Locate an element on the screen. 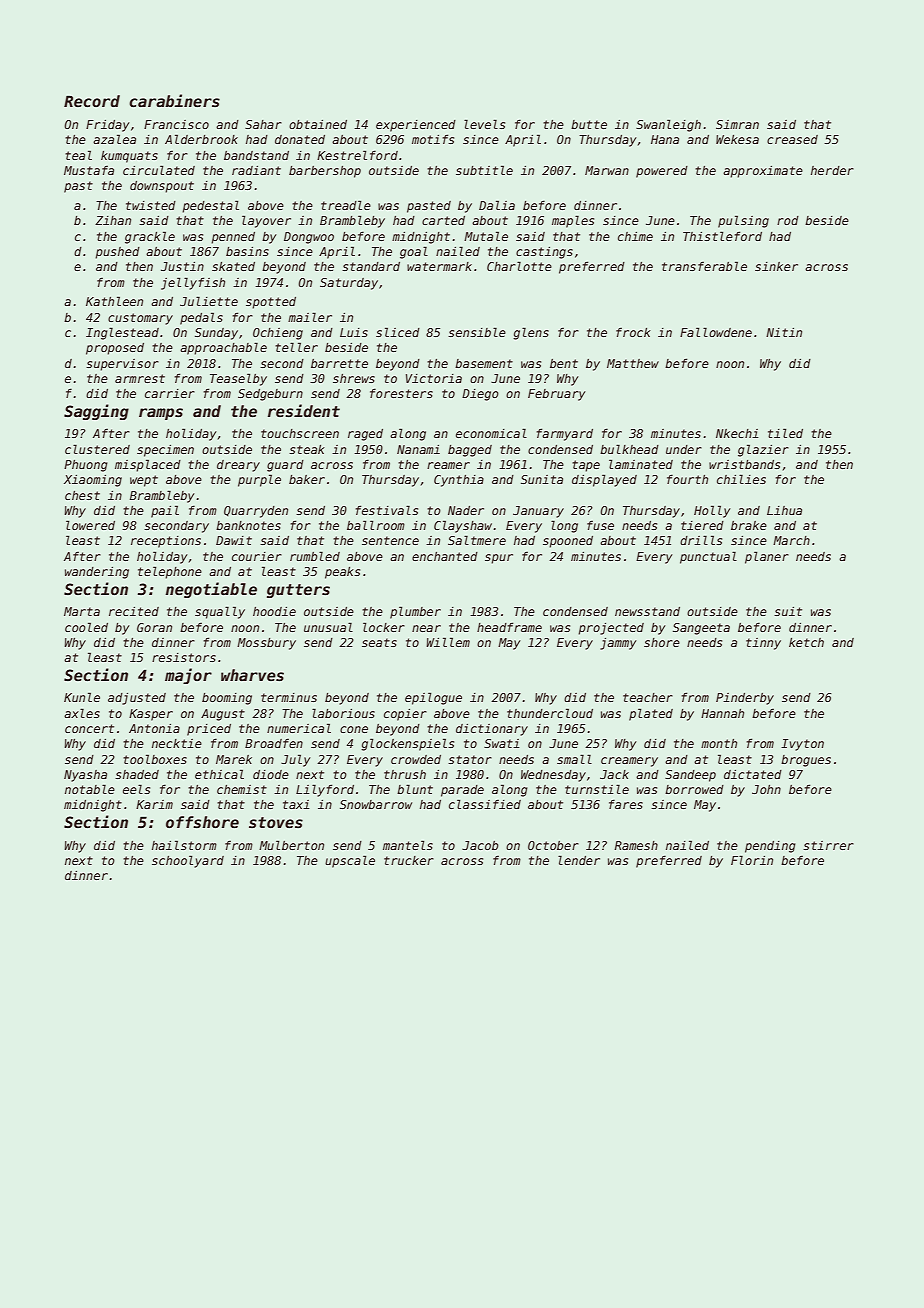 The image size is (924, 1308). concert is located at coordinates (89, 728).
